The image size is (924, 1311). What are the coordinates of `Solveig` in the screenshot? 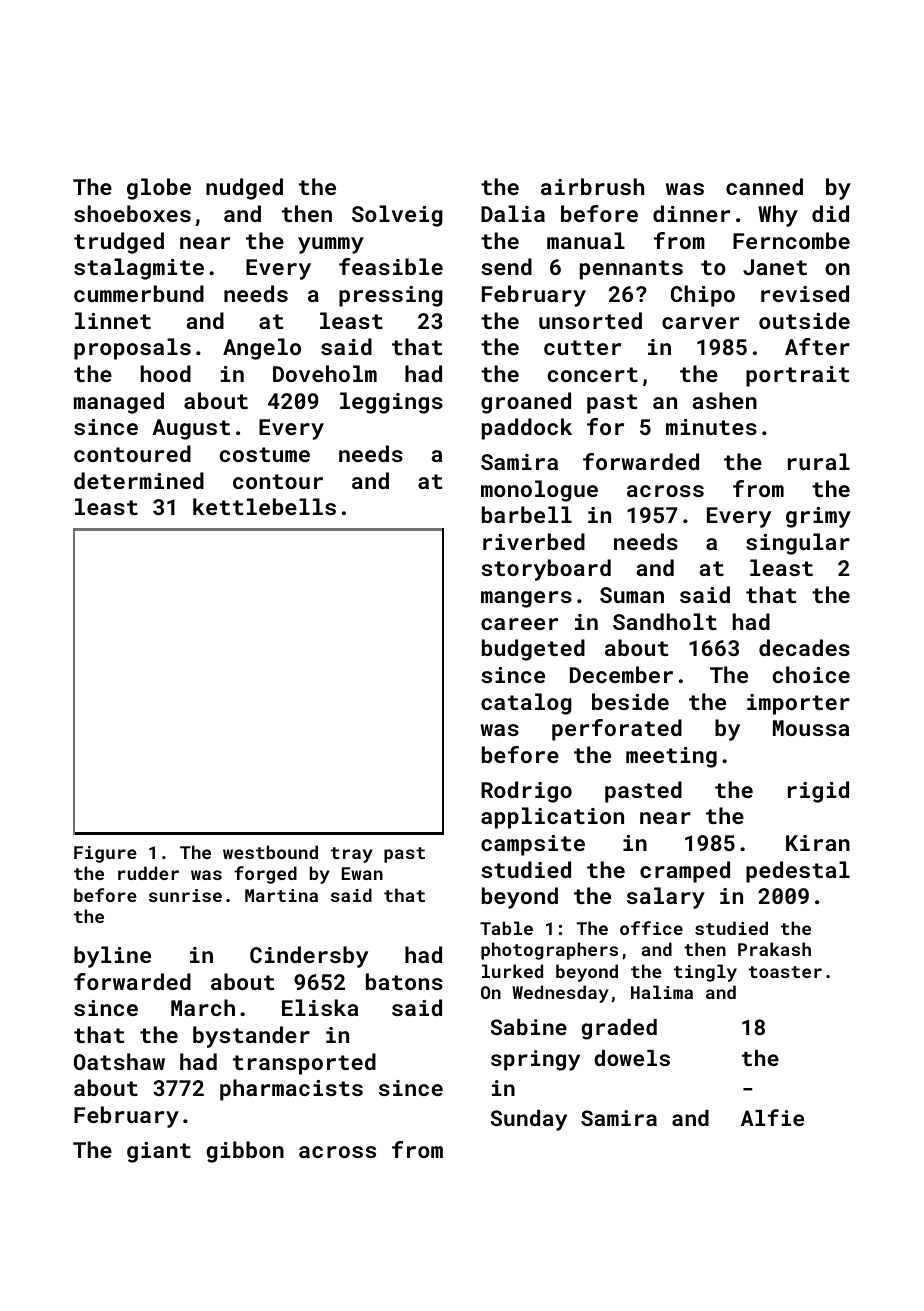 It's located at (397, 216).
